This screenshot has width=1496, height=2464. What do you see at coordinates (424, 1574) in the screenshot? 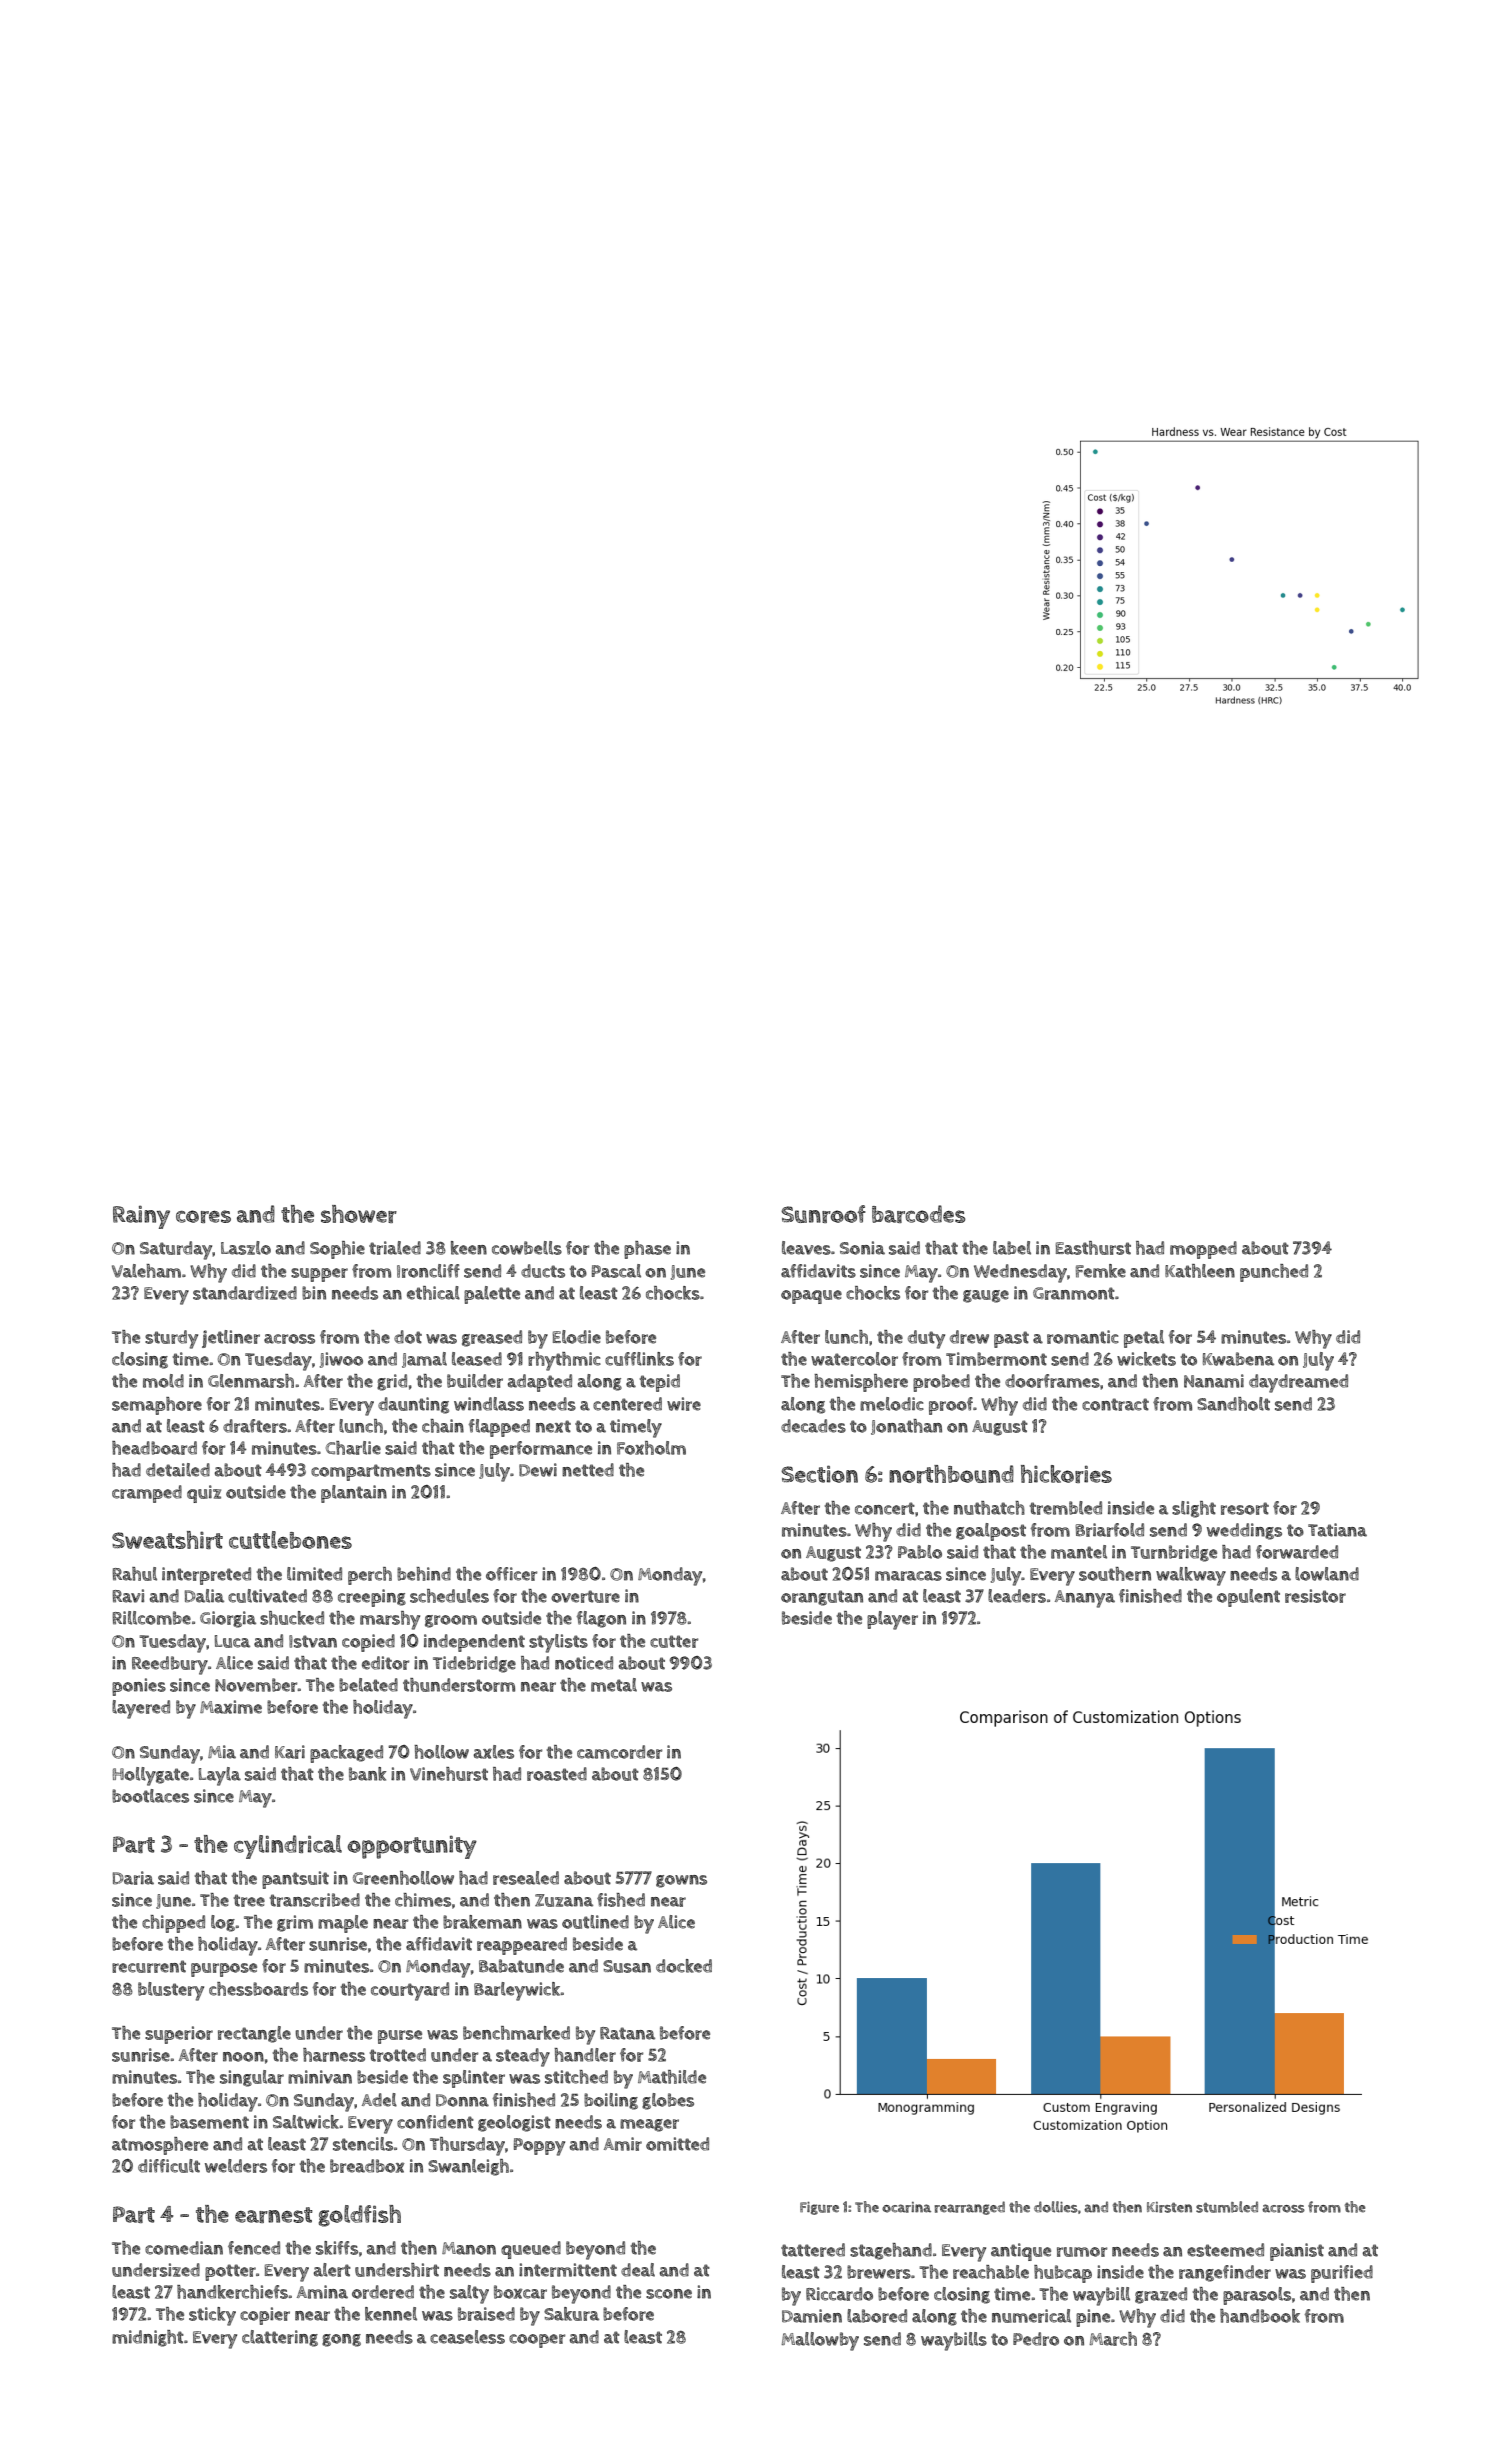
I see `behind` at bounding box center [424, 1574].
